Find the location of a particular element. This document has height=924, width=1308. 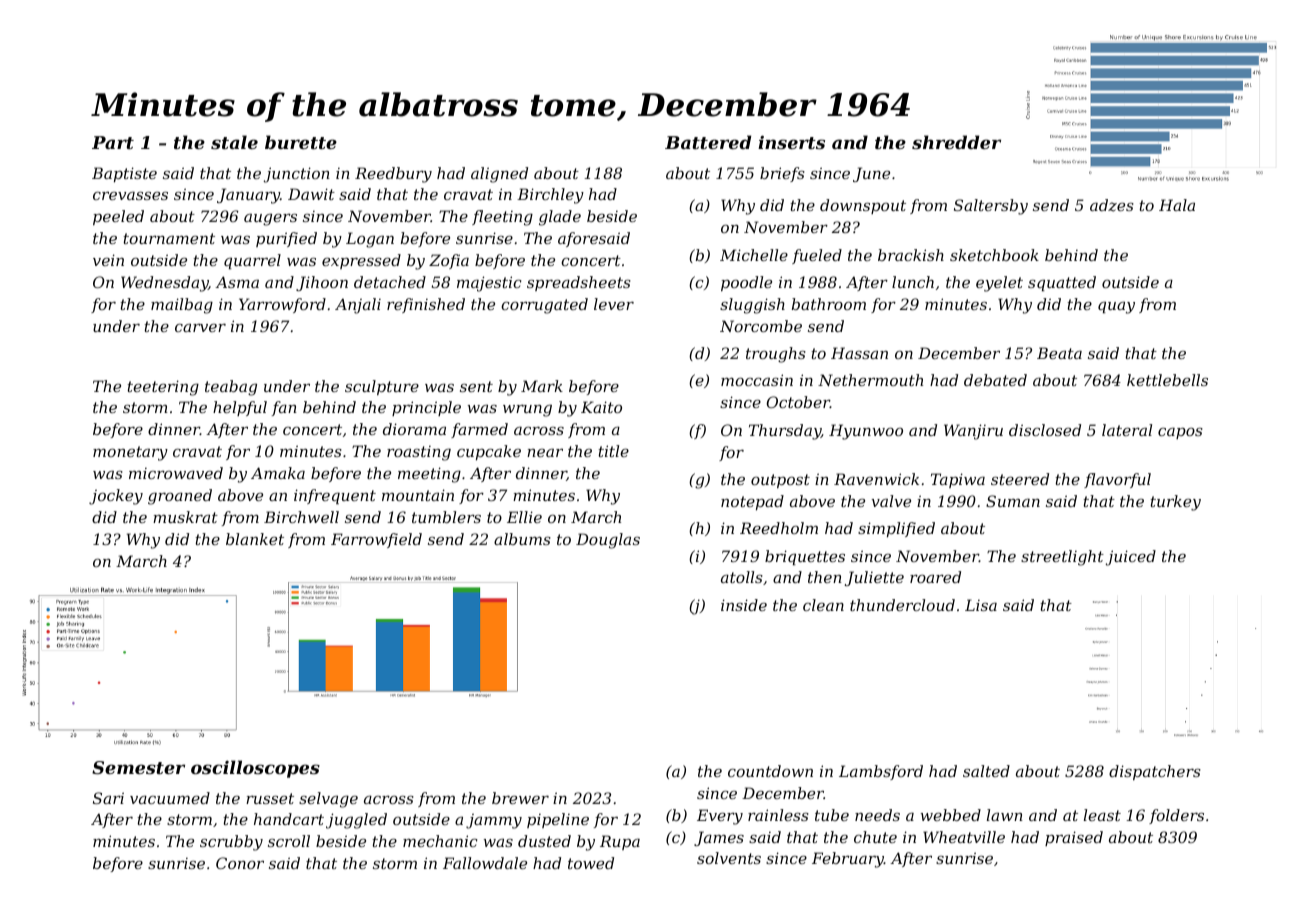

capos is located at coordinates (1180, 433).
